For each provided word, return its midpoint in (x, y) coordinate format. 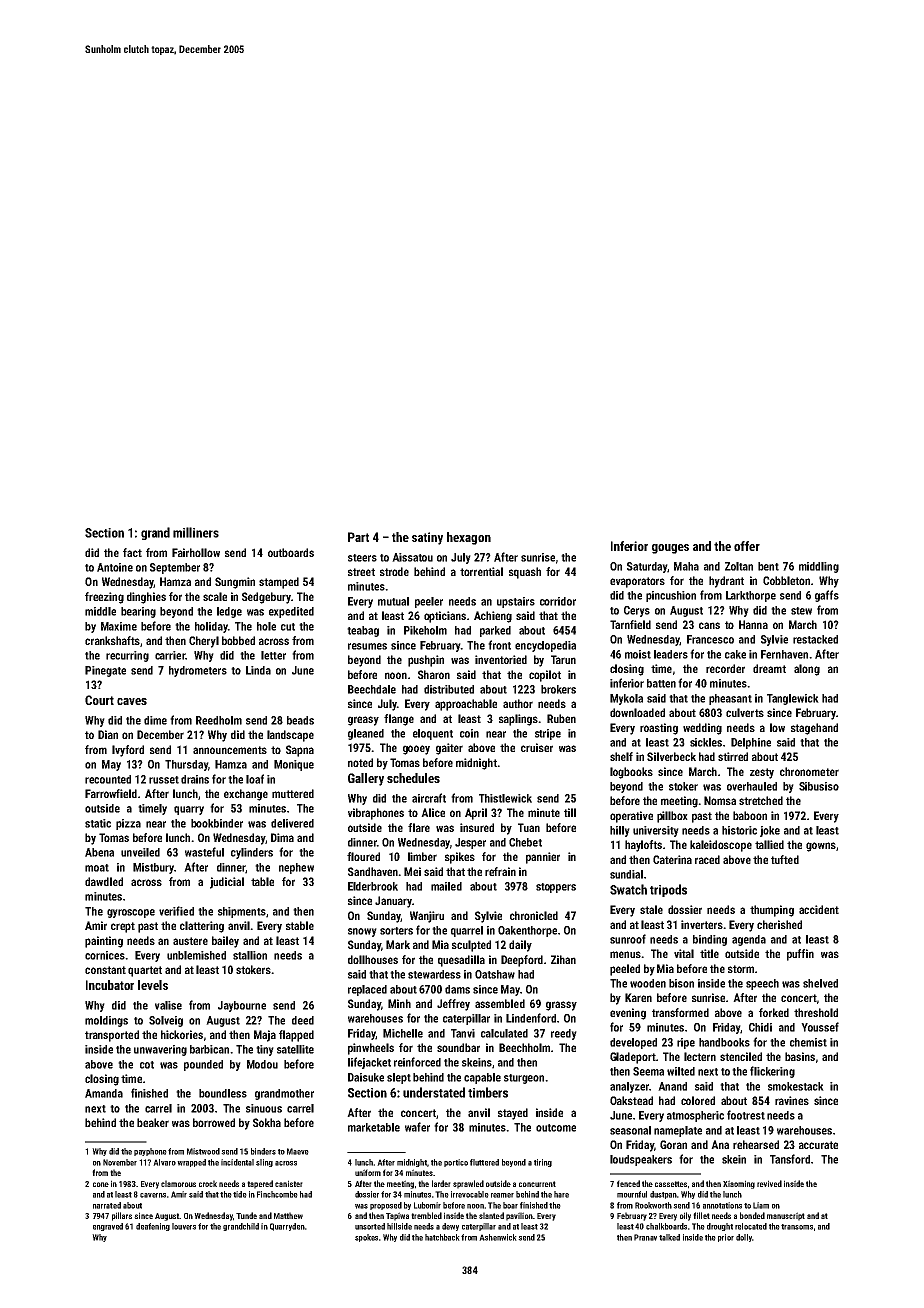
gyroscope (131, 913)
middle (100, 611)
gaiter (449, 749)
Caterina (672, 859)
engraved (108, 1227)
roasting (659, 729)
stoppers (556, 888)
